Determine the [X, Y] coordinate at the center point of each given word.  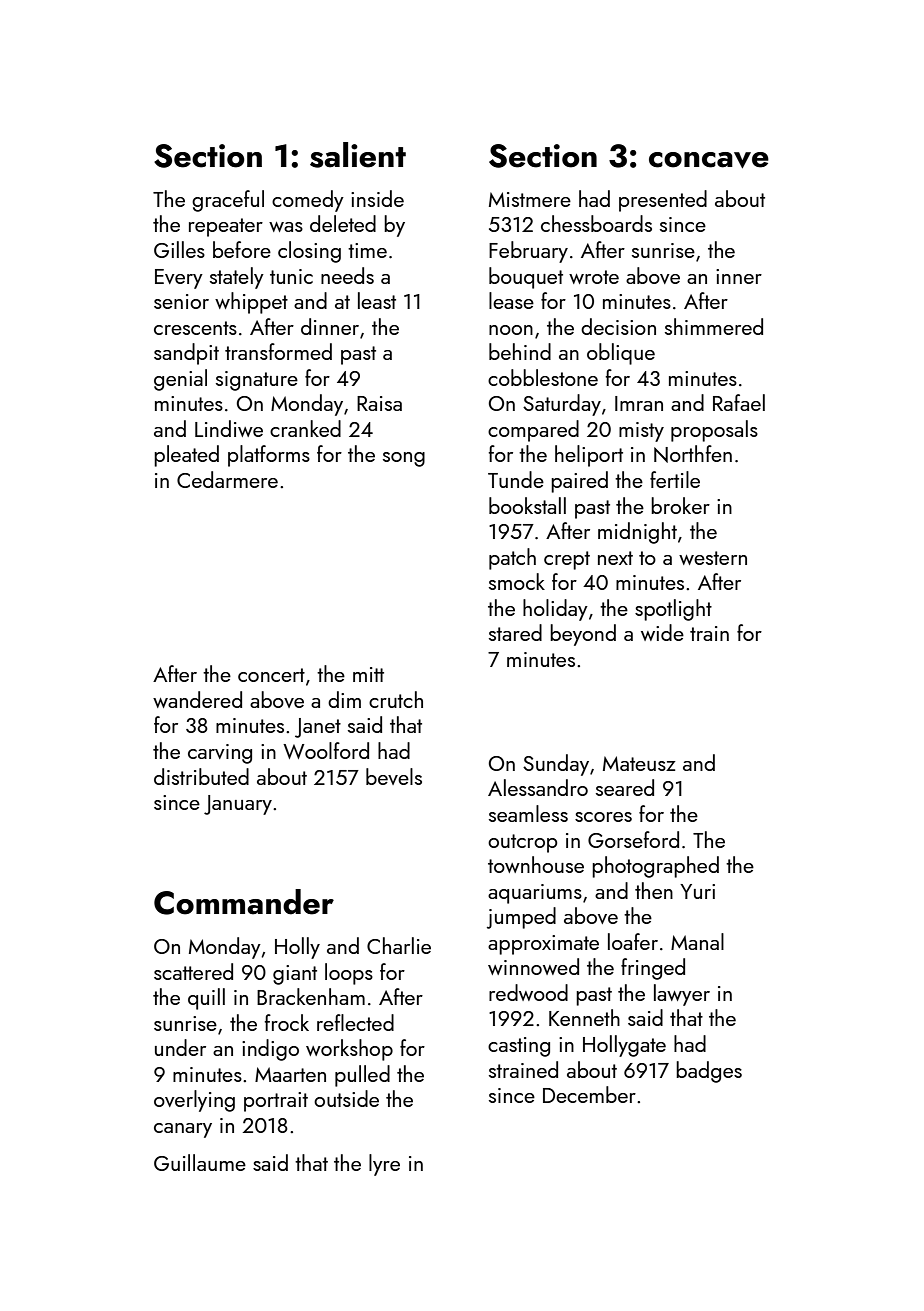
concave [709, 160]
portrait [276, 1102]
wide [662, 632]
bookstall [527, 505]
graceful [228, 201]
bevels [394, 776]
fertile [675, 479]
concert [271, 675]
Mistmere [530, 199]
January [238, 805]
